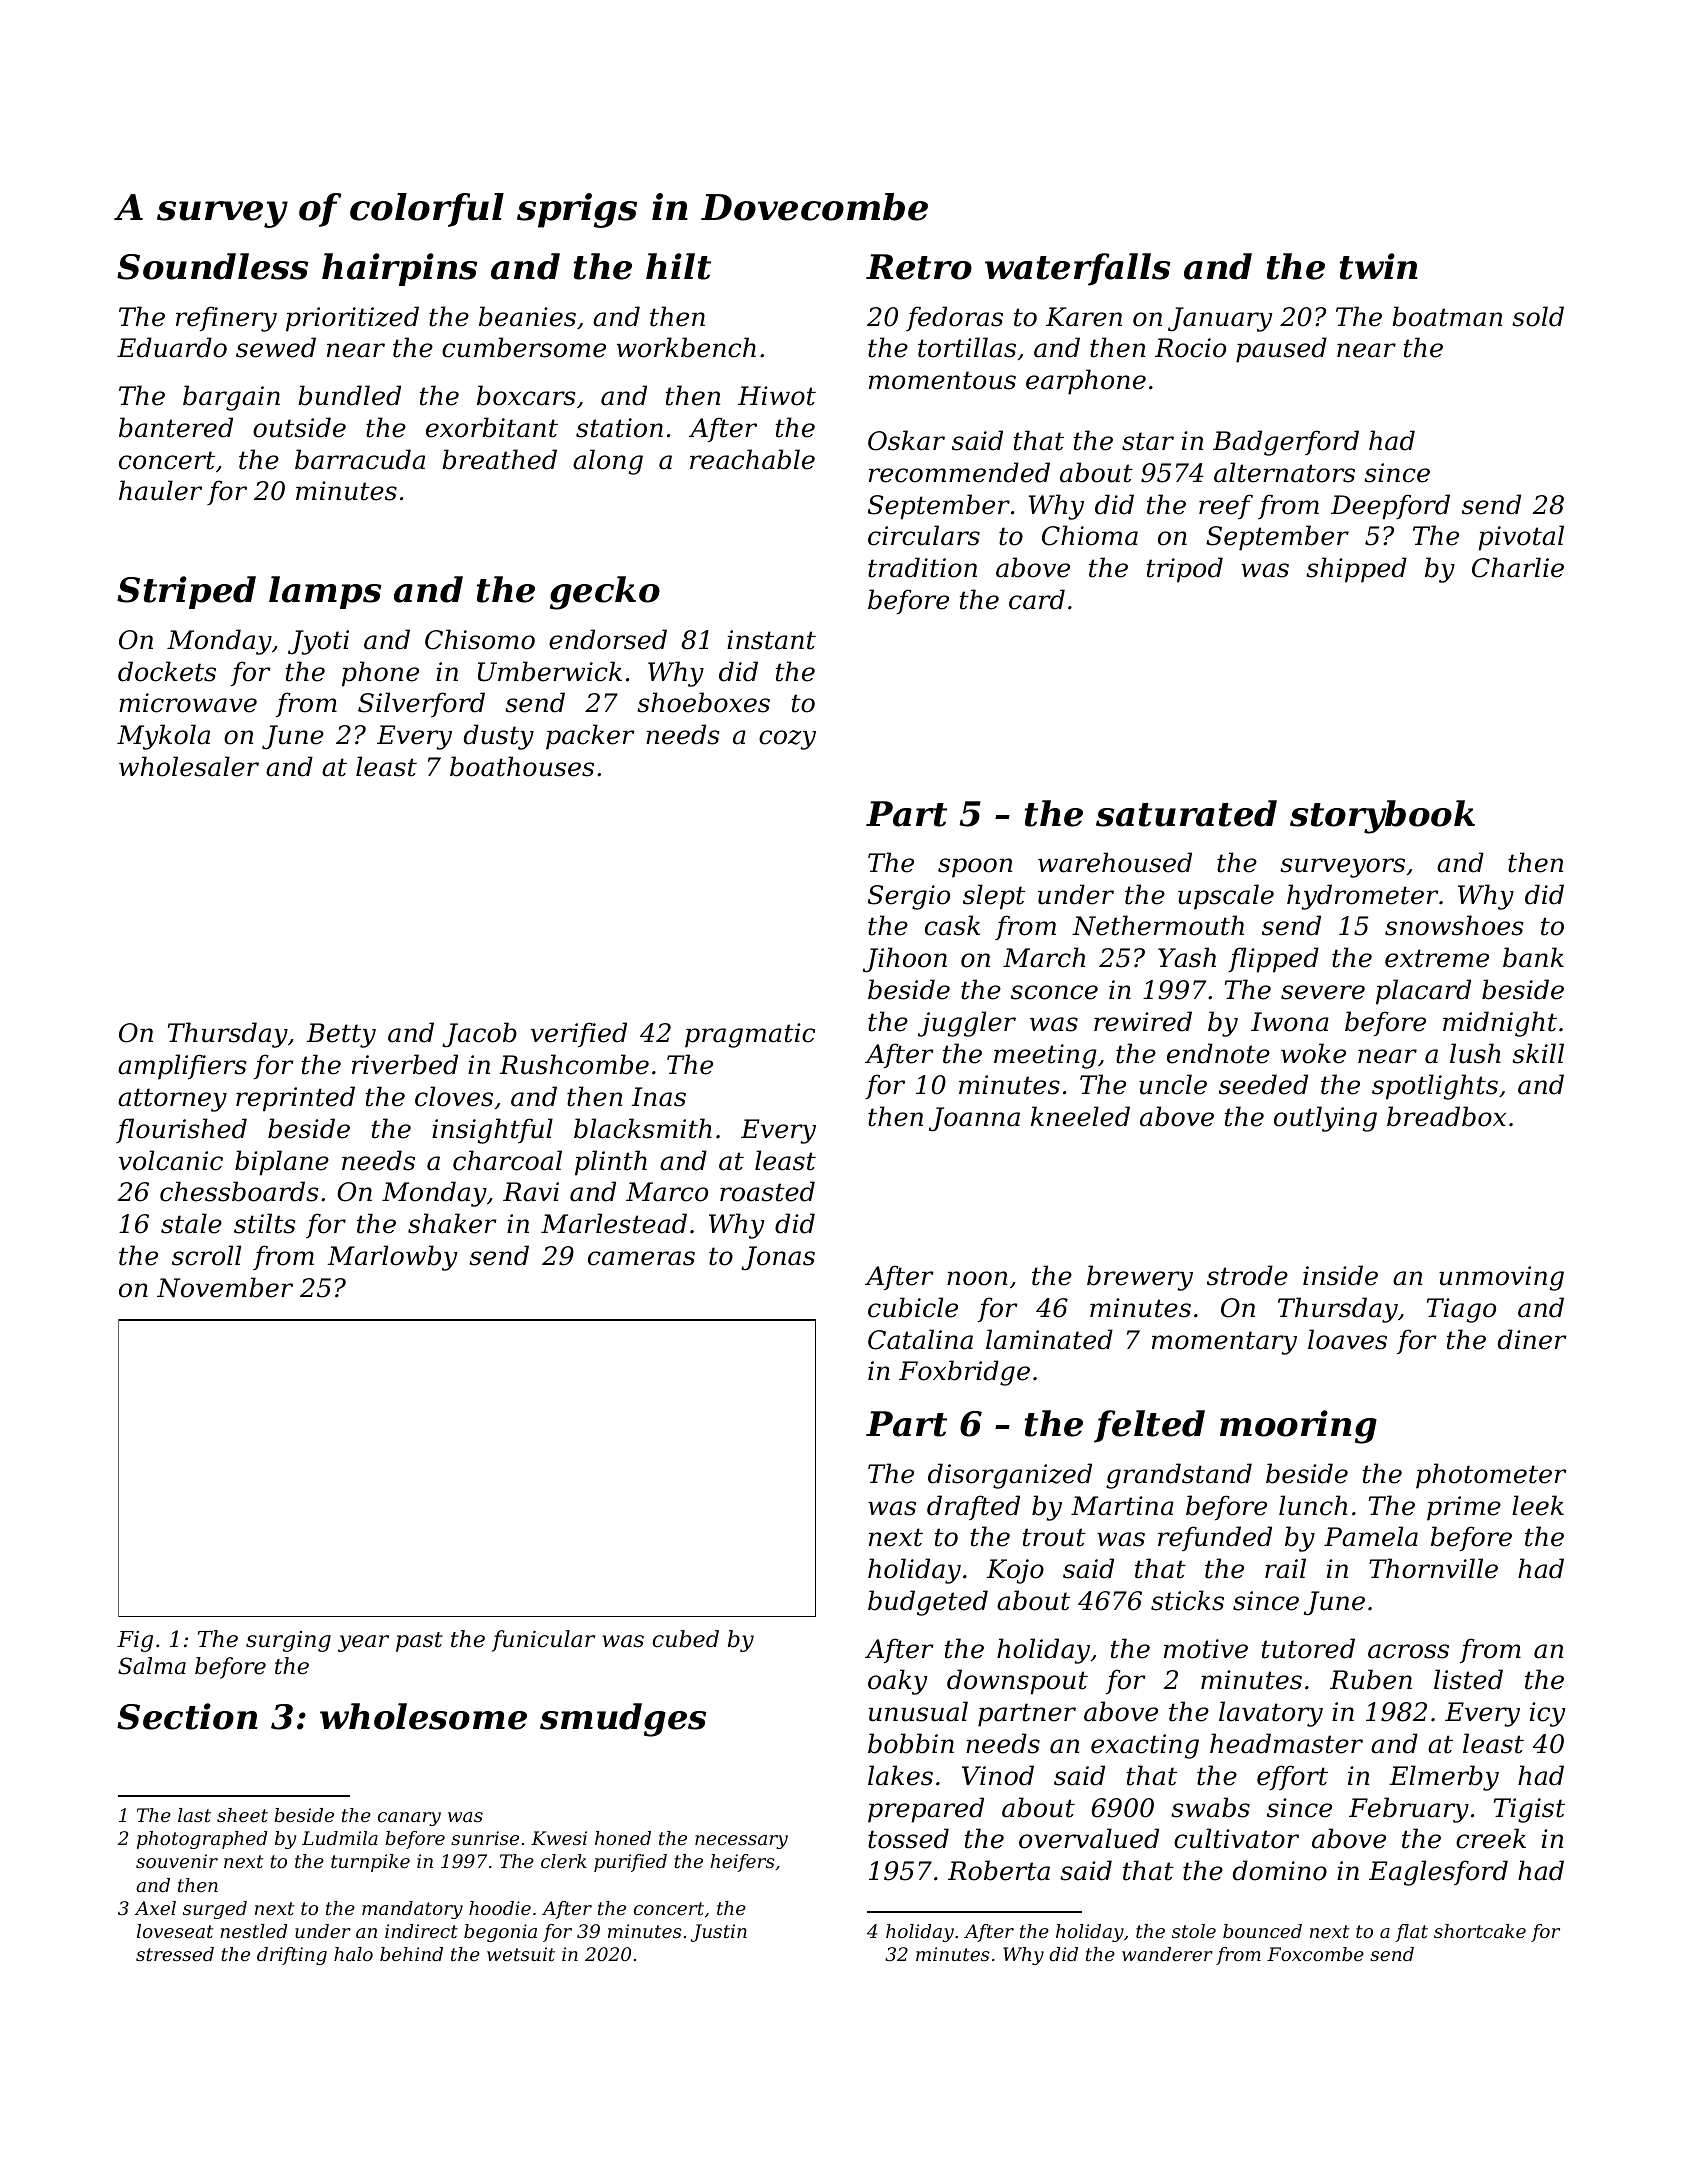 The width and height of the screenshot is (1683, 2178). I want to click on Retro, so click(919, 267).
